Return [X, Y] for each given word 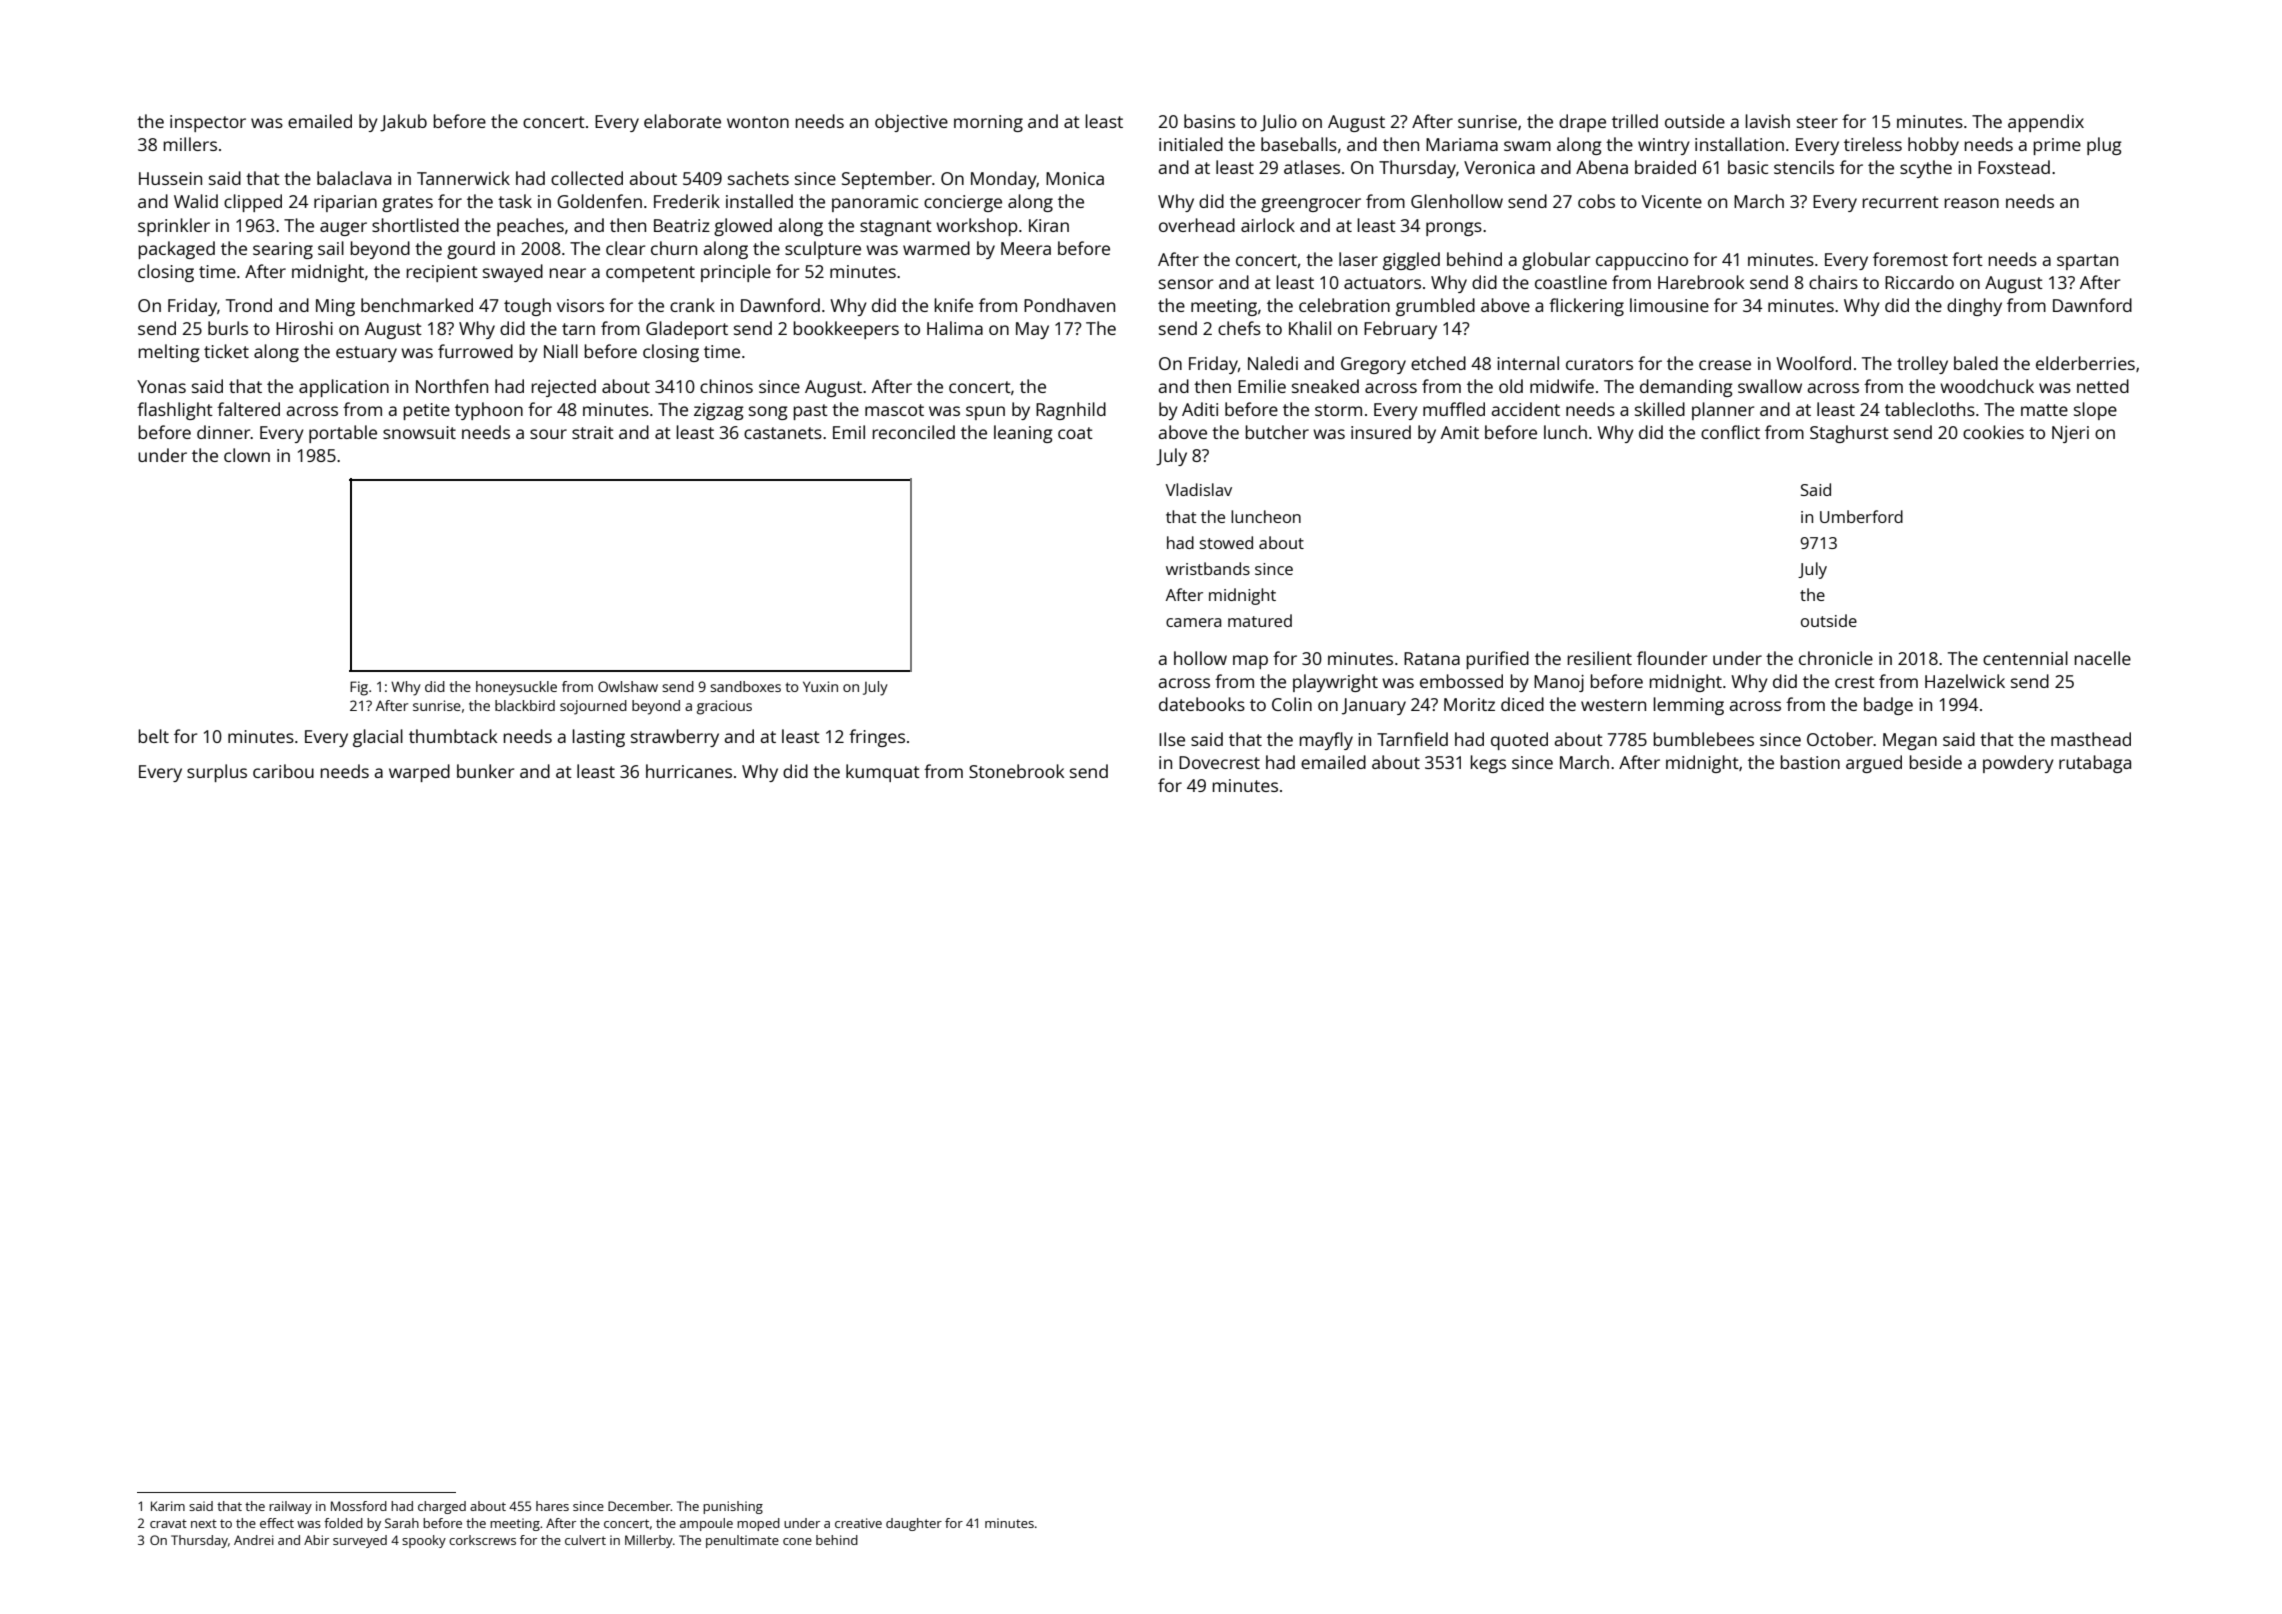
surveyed [360, 1541]
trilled [1635, 121]
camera [1193, 622]
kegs [1488, 764]
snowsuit [419, 432]
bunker [485, 771]
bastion [1810, 762]
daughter [914, 1524]
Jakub [403, 123]
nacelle [2102, 658]
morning [988, 123]
